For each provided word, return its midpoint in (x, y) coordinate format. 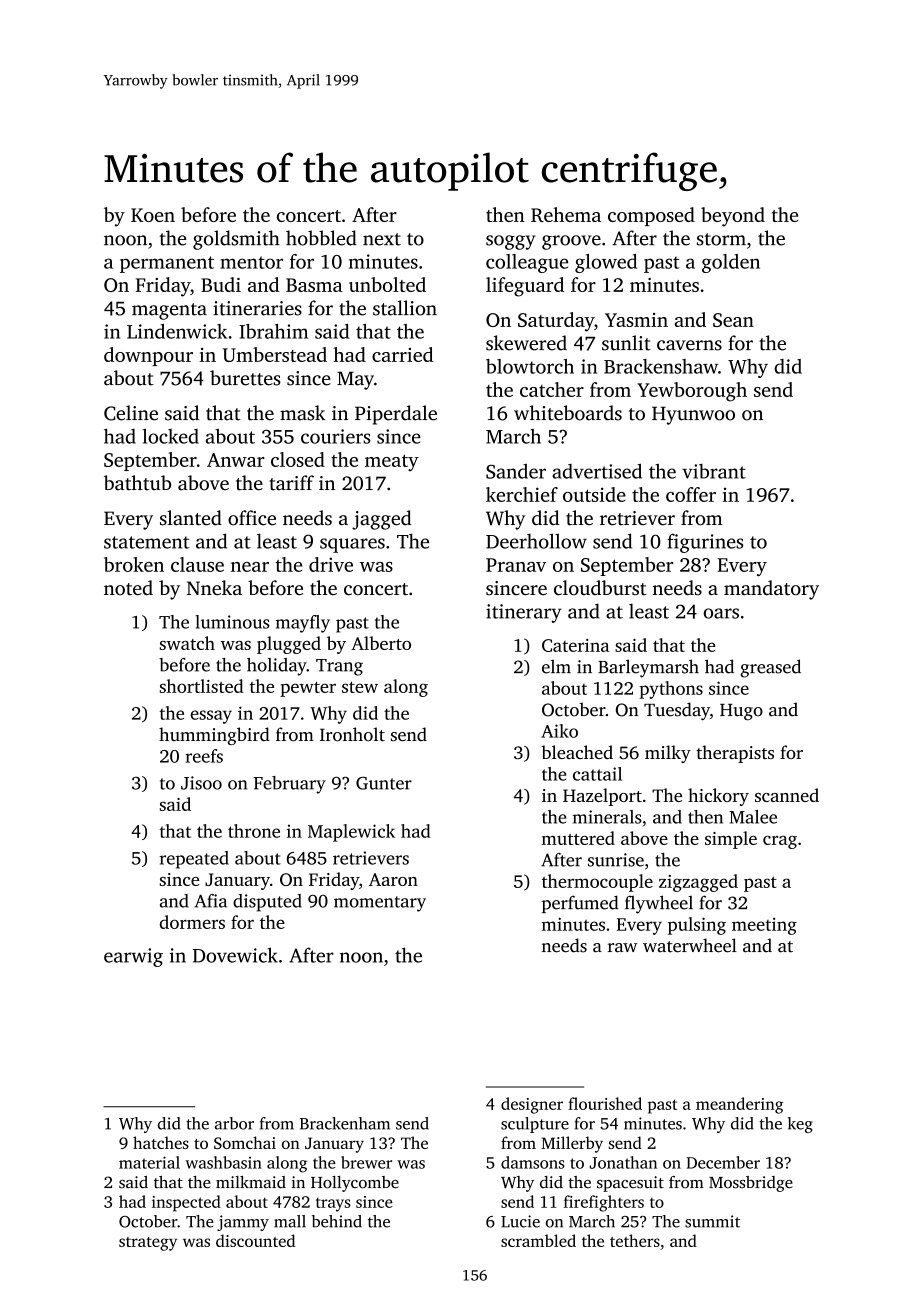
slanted (191, 518)
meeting (764, 926)
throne (254, 831)
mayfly (302, 624)
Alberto (381, 643)
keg (800, 1125)
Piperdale (396, 415)
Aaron (393, 879)
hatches (161, 1142)
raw (622, 948)
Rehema (566, 214)
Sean (733, 320)
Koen (153, 215)
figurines (705, 543)
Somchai (245, 1142)
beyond (733, 217)
